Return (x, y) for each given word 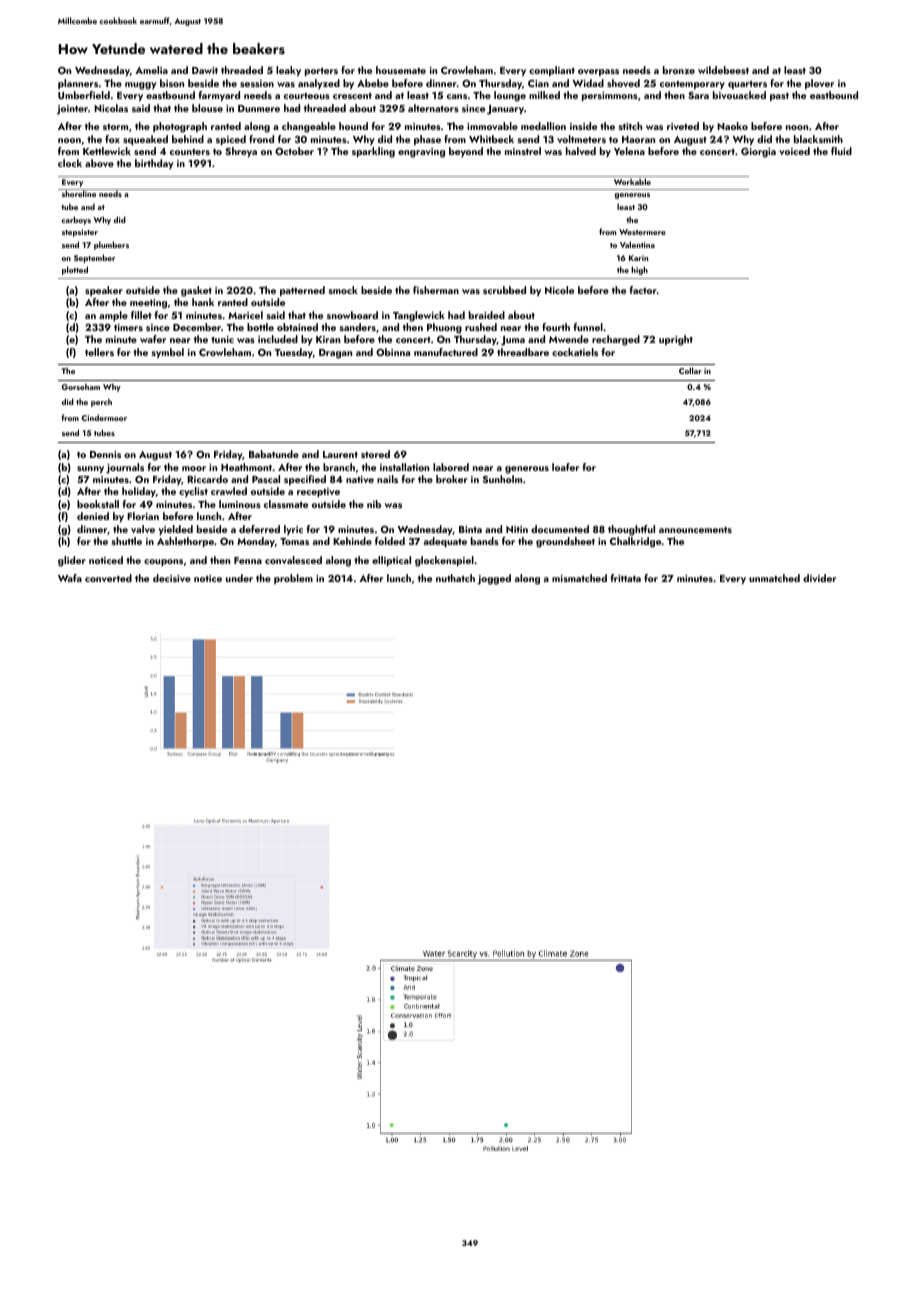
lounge (510, 96)
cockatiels (575, 352)
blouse (207, 108)
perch (101, 402)
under (239, 578)
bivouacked (739, 95)
